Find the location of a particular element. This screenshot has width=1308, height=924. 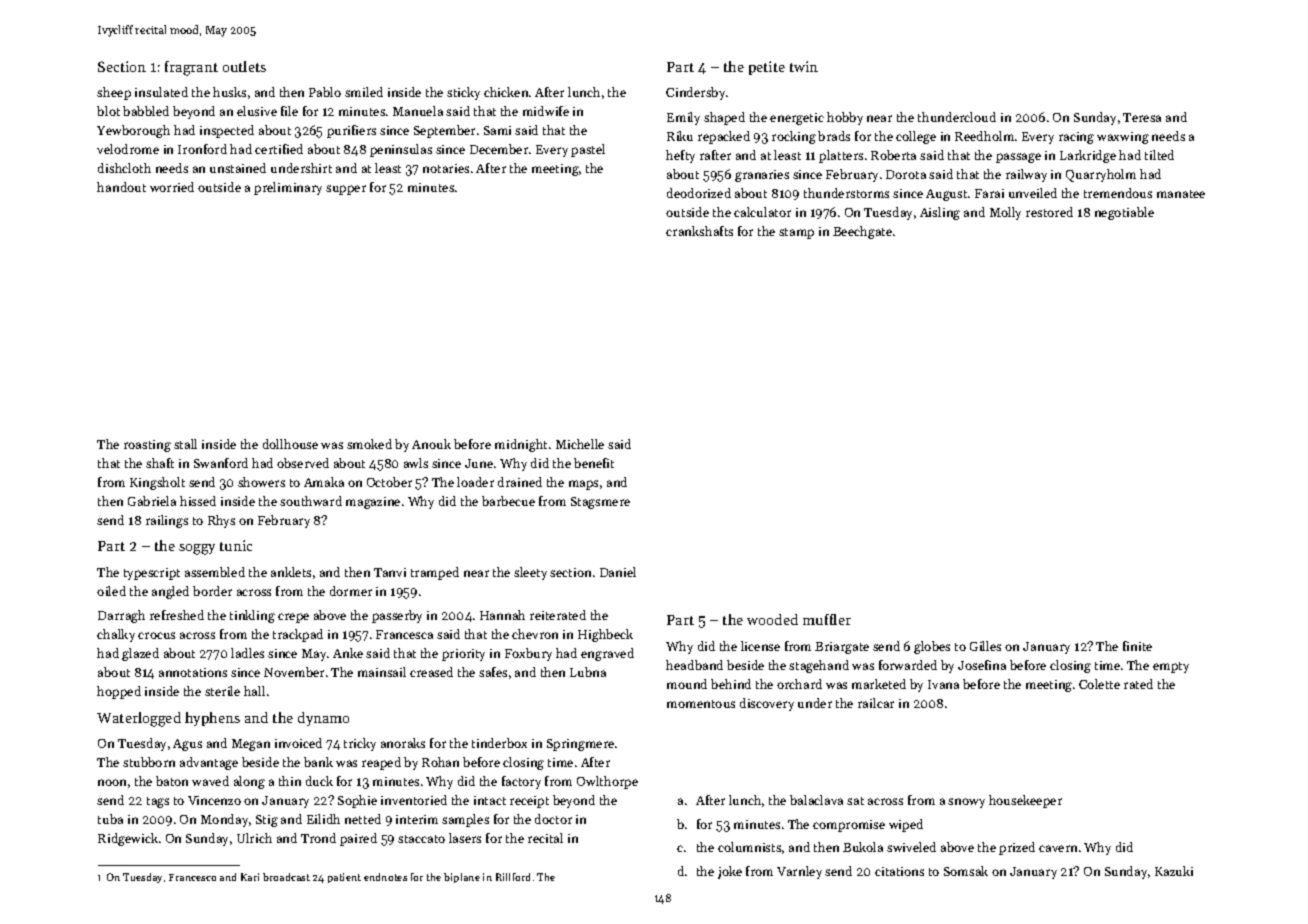

glazed is located at coordinates (140, 654).
